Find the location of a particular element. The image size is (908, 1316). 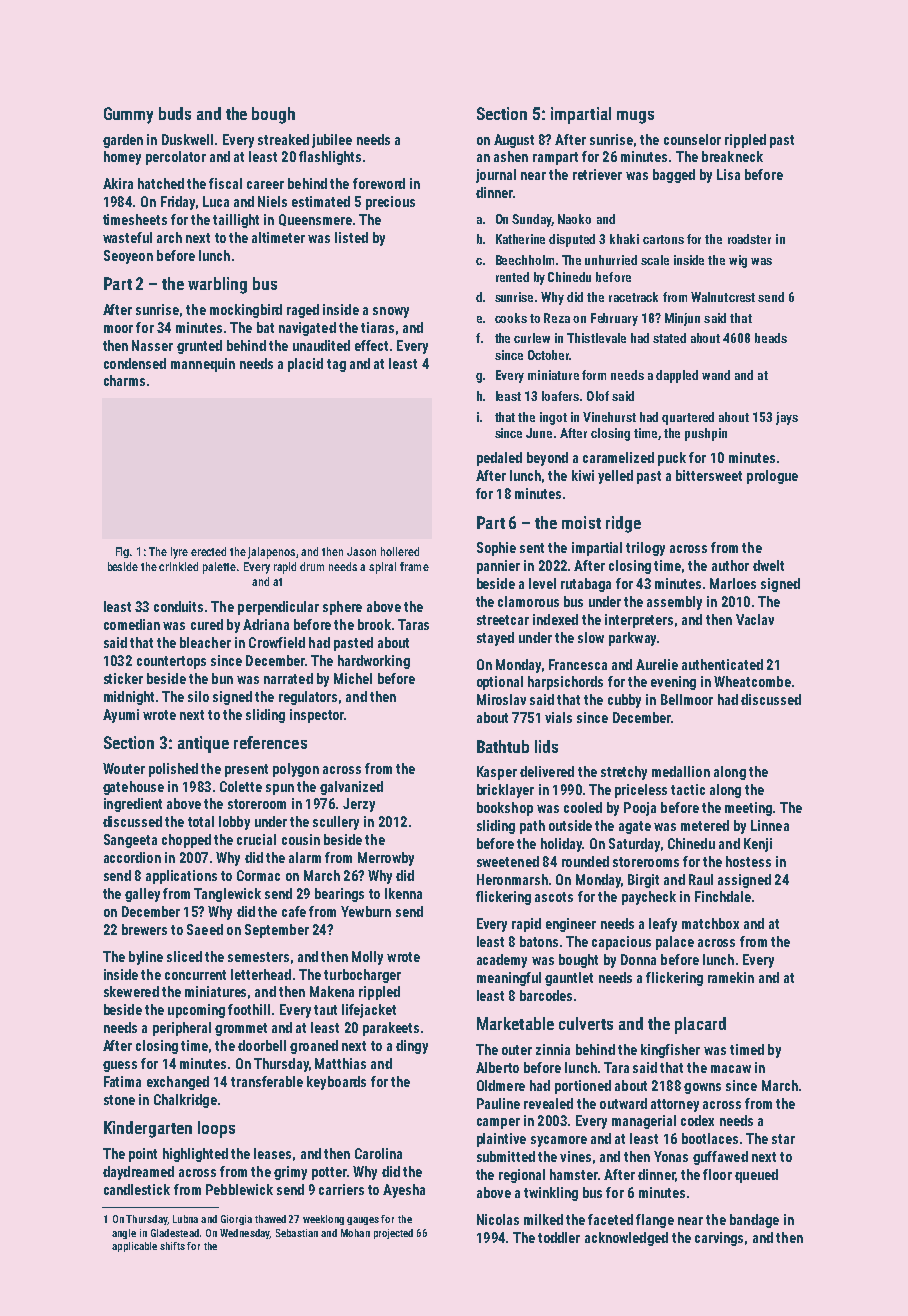

roadster is located at coordinates (749, 239).
